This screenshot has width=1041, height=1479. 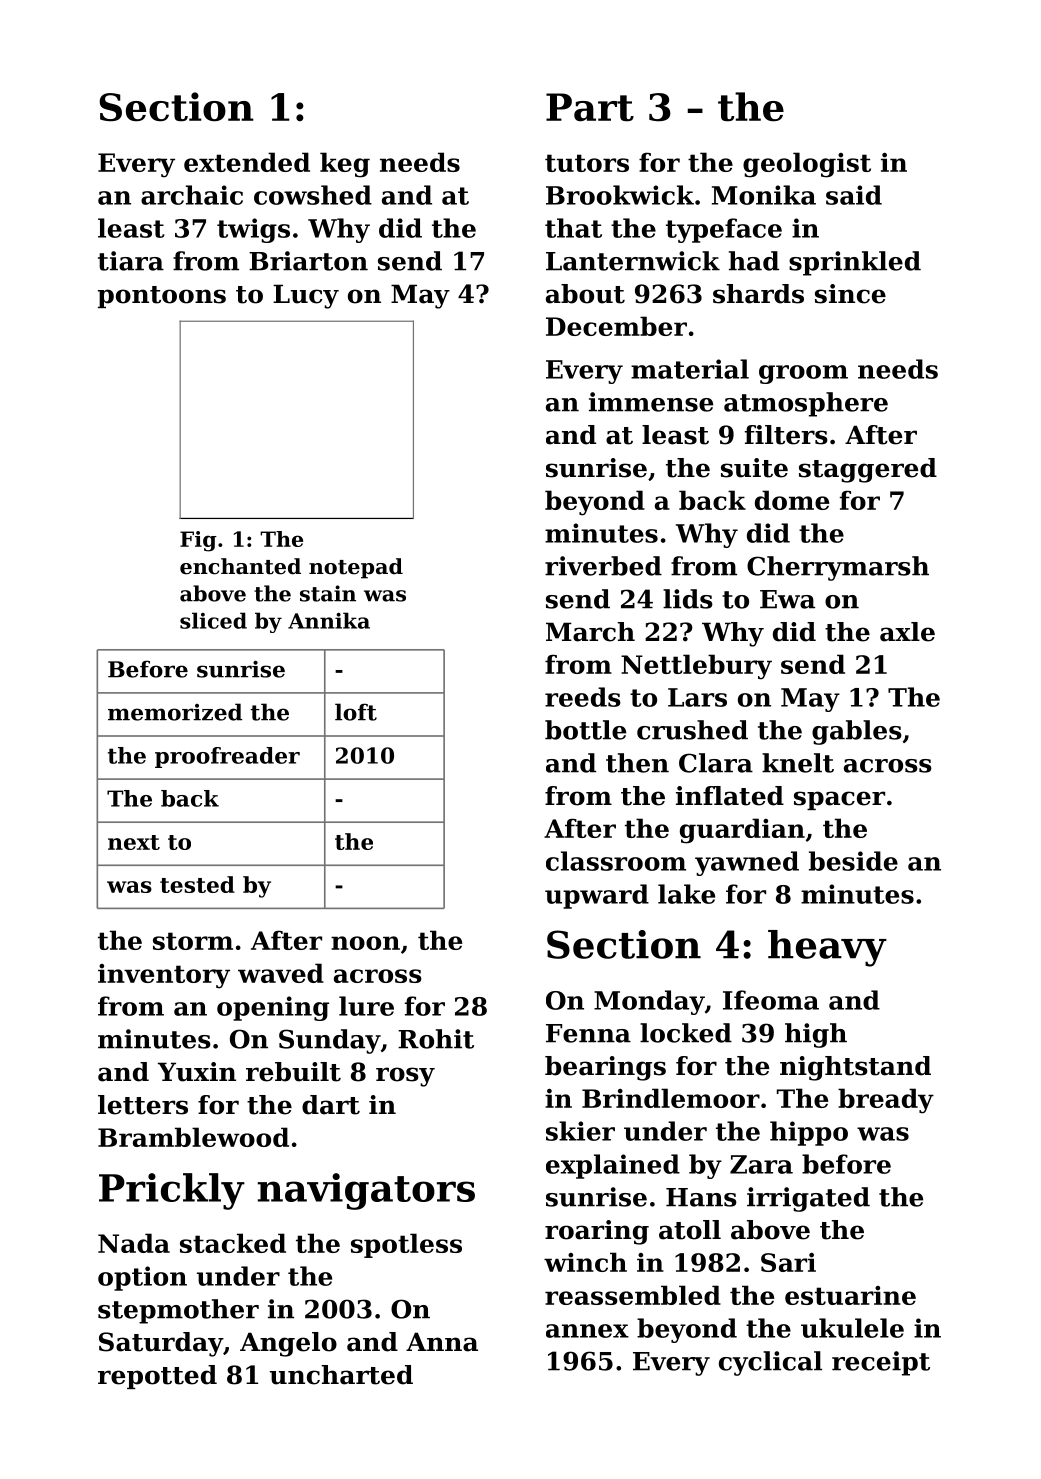 What do you see at coordinates (345, 165) in the screenshot?
I see `keg` at bounding box center [345, 165].
